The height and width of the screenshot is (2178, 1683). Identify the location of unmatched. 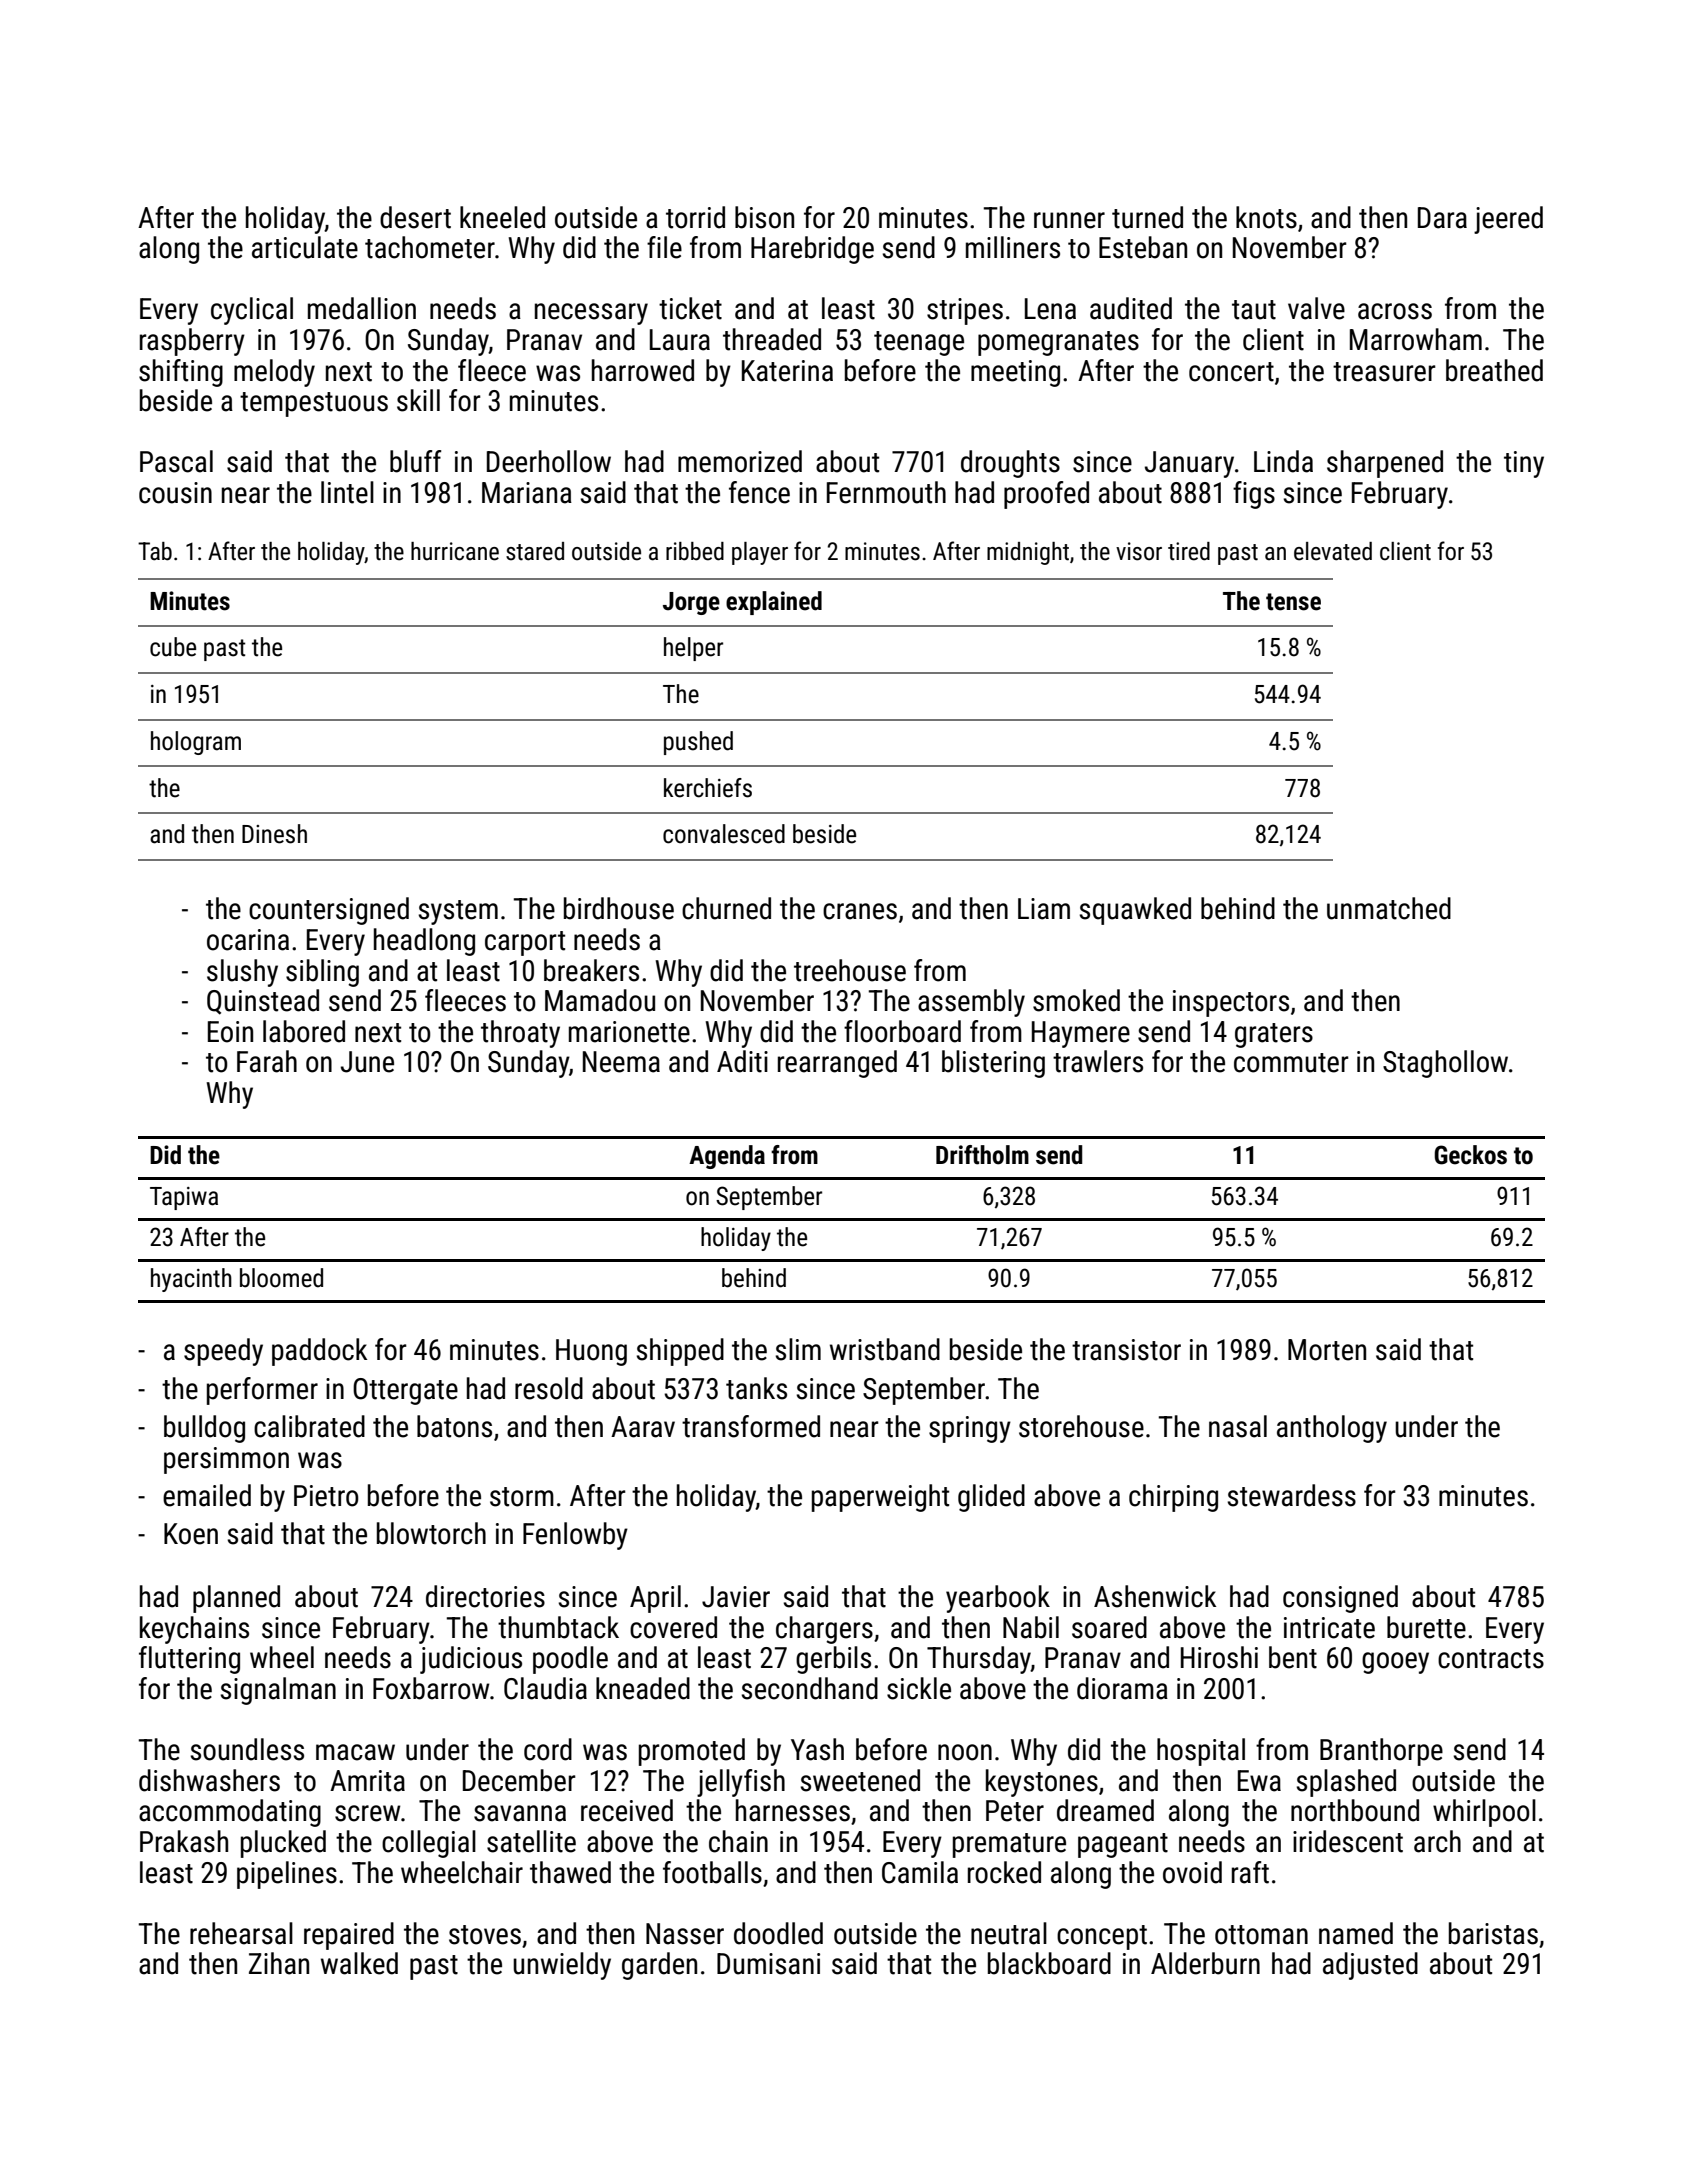
(1389, 908).
